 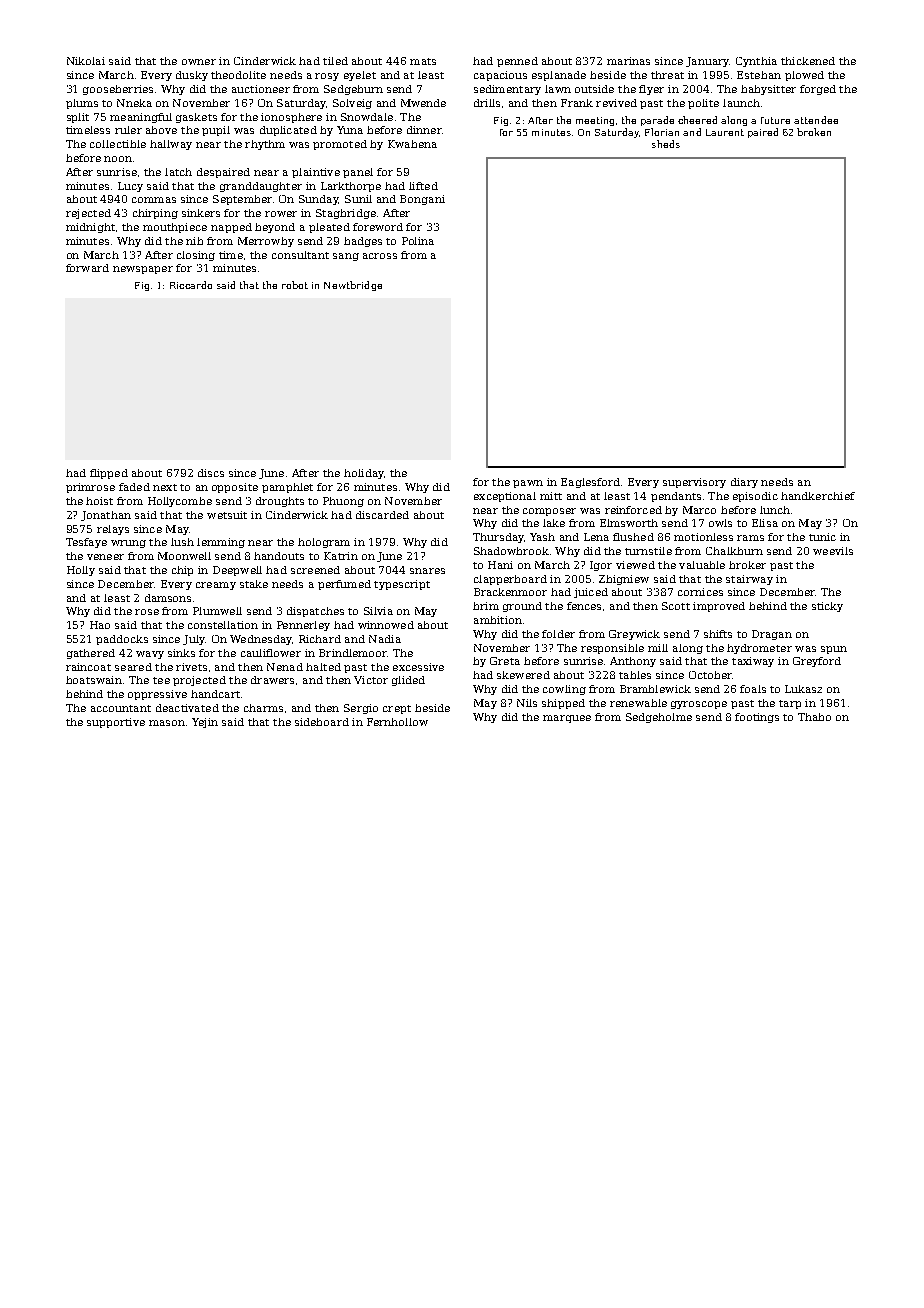 What do you see at coordinates (418, 241) in the screenshot?
I see `Polina` at bounding box center [418, 241].
